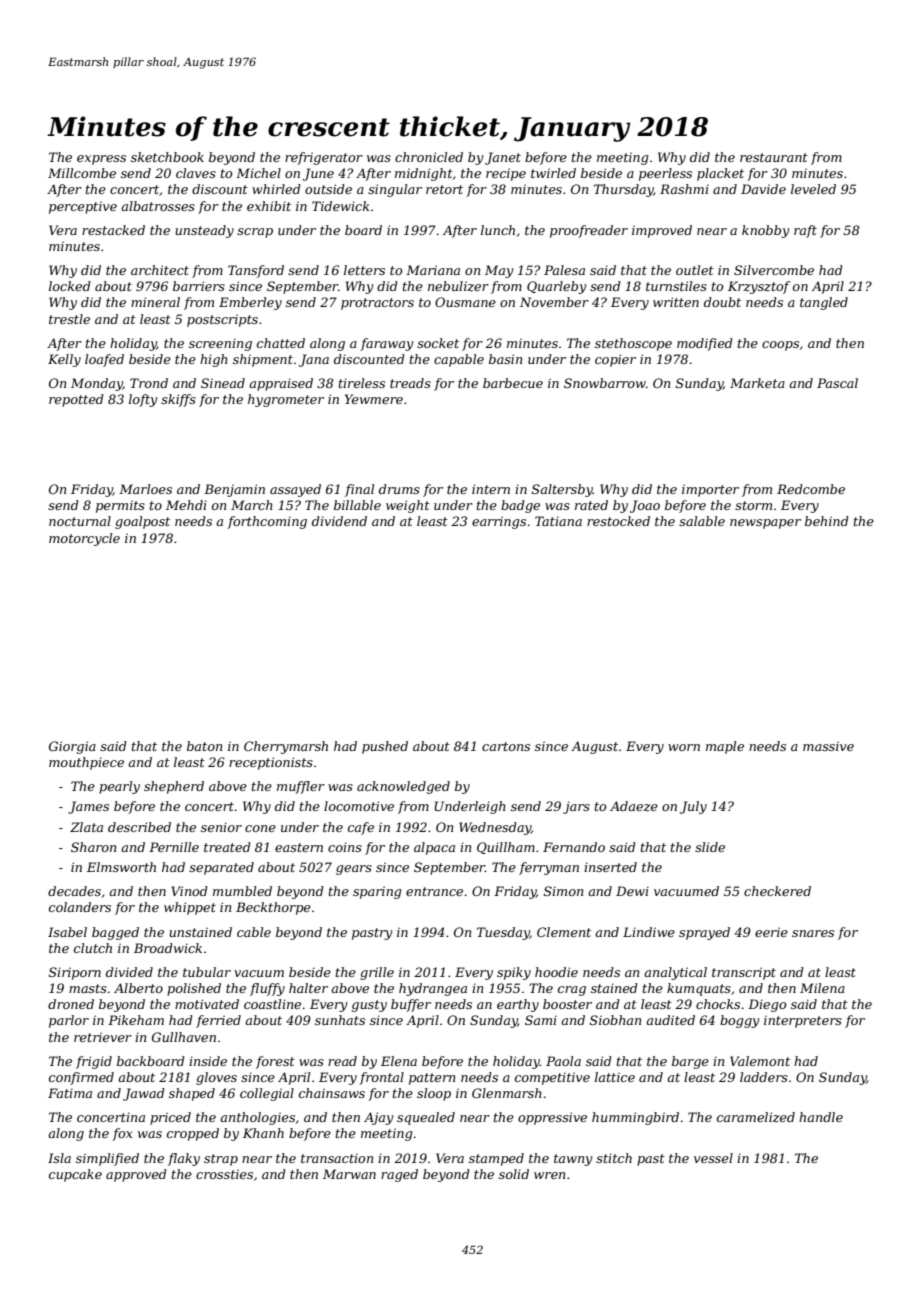 This screenshot has width=924, height=1308. What do you see at coordinates (429, 157) in the screenshot?
I see `chronicled` at bounding box center [429, 157].
